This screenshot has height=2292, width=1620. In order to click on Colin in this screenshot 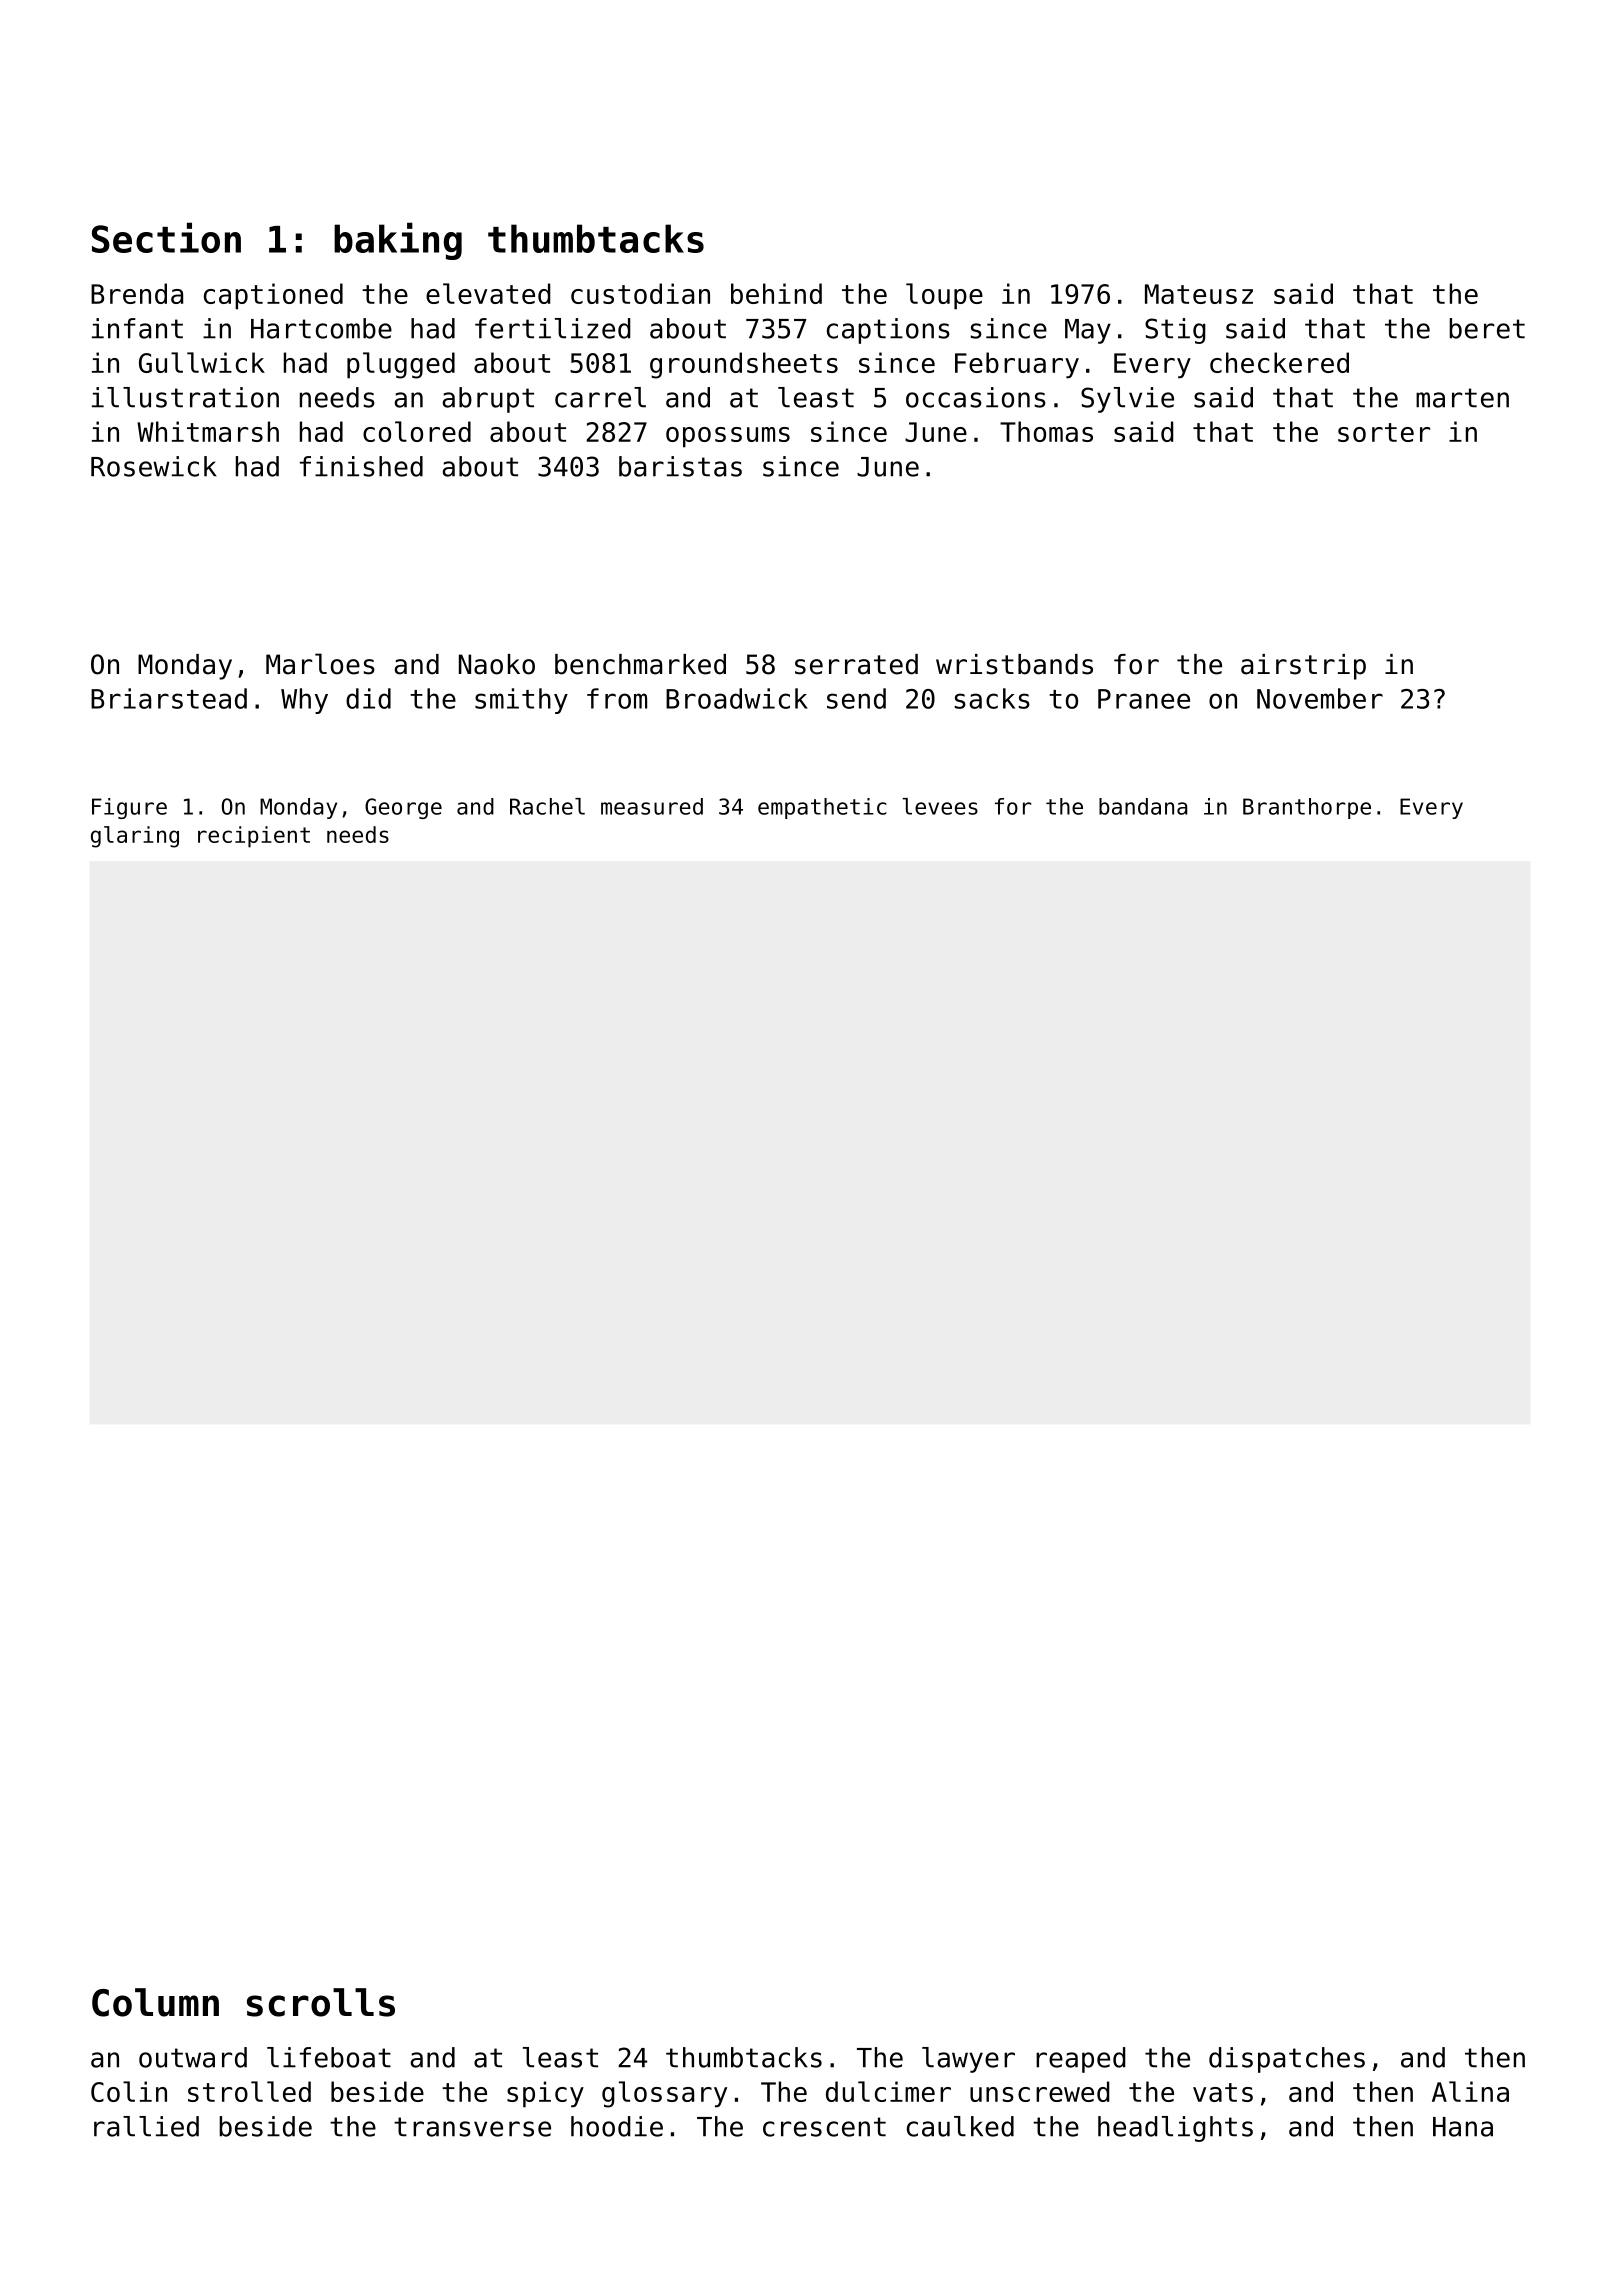, I will do `click(129, 2091)`.
